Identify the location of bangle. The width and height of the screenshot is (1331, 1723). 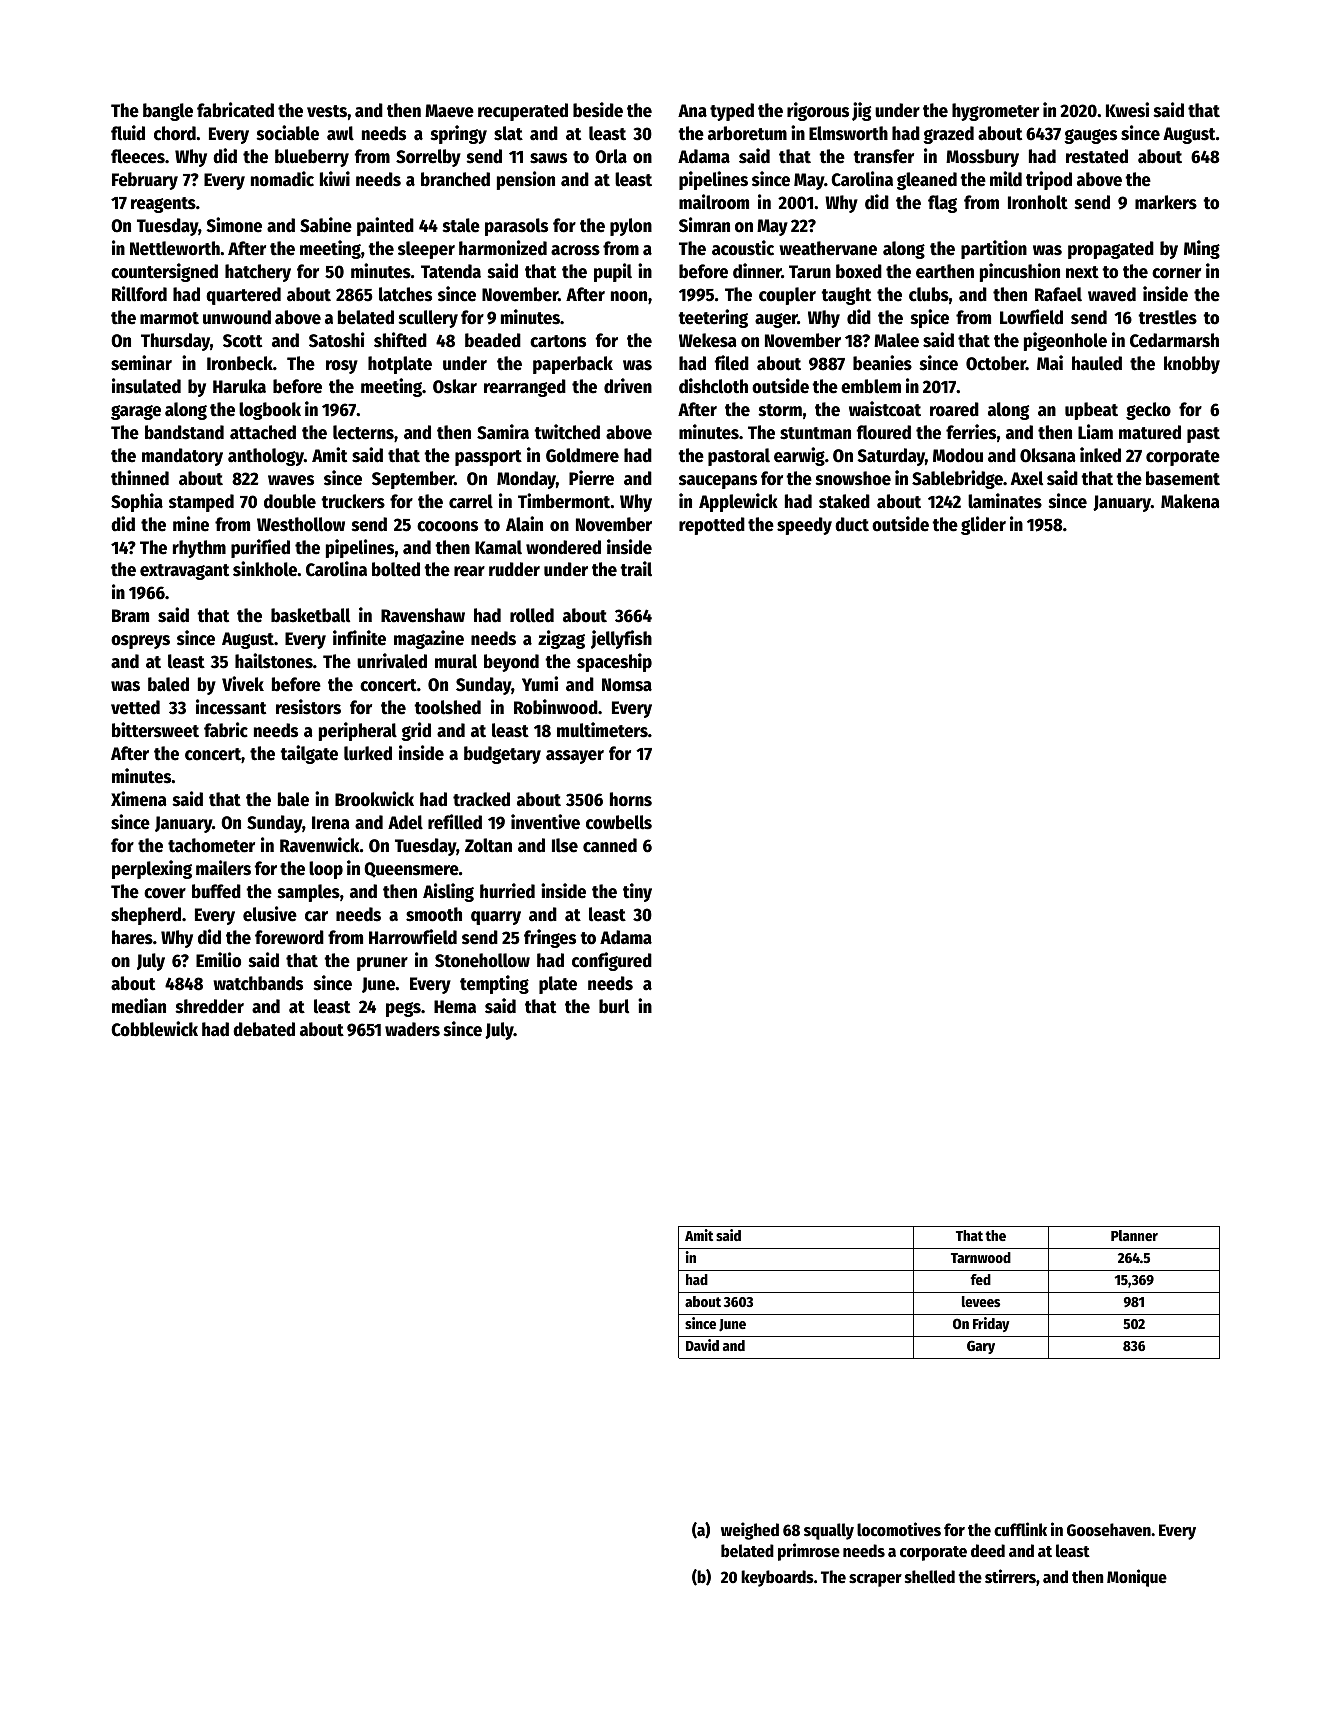
(168, 112).
